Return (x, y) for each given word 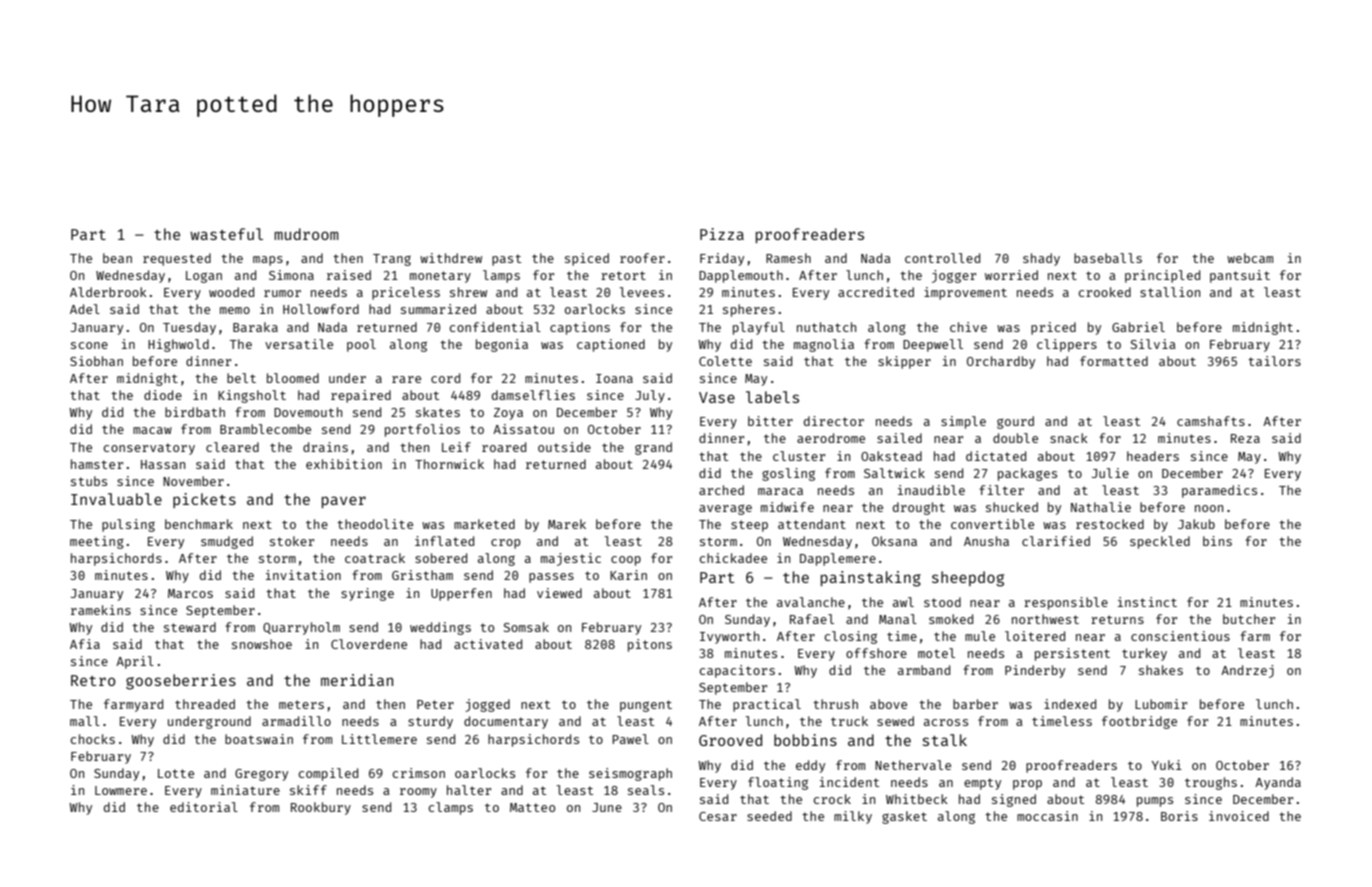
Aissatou (523, 429)
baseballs (1108, 258)
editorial (204, 807)
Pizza (722, 234)
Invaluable (116, 499)
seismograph (630, 774)
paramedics (1219, 491)
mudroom (306, 234)
